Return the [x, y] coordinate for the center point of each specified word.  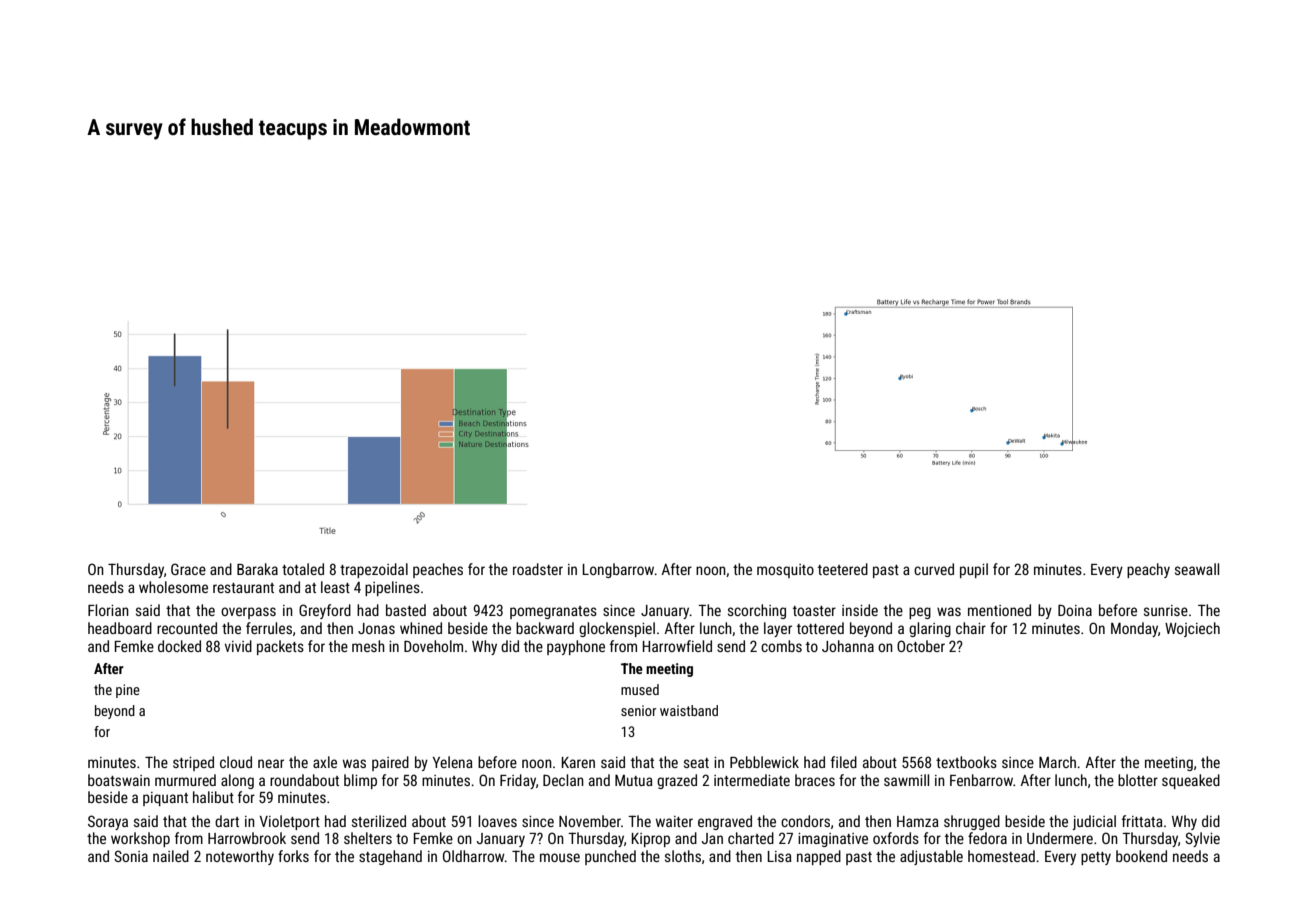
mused [640, 689]
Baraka [257, 569]
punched [610, 857]
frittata [1142, 821]
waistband [689, 710]
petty [1096, 858]
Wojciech [1192, 629]
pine [128, 691]
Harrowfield [677, 646]
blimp [360, 781]
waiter [674, 821]
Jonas [376, 628]
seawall [1197, 569]
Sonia [131, 856]
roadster [538, 569]
